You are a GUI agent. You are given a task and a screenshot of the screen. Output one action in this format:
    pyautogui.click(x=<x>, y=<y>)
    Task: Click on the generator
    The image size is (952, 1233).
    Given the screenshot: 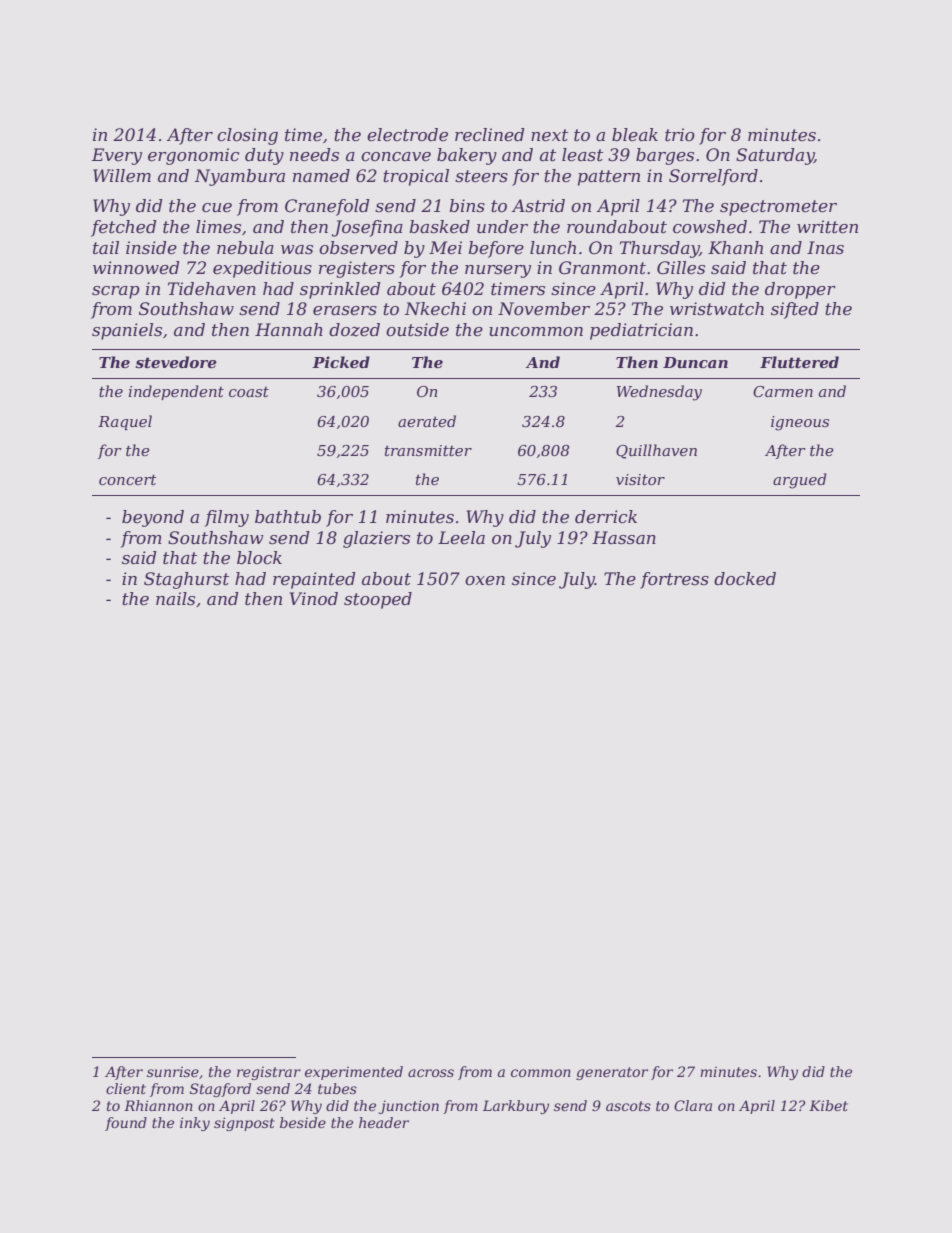 What is the action you would take?
    pyautogui.click(x=612, y=1073)
